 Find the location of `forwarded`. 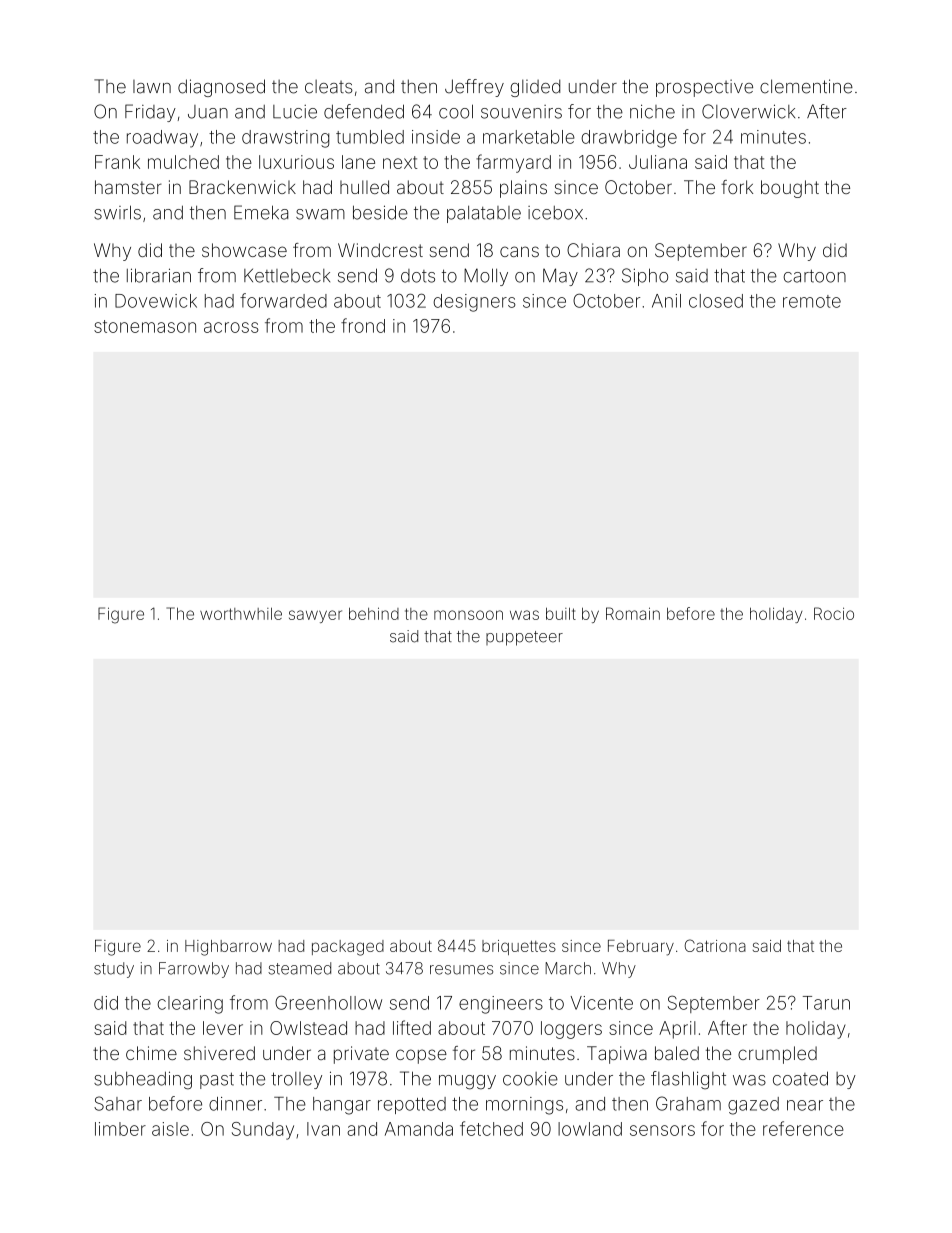

forwarded is located at coordinates (283, 300).
